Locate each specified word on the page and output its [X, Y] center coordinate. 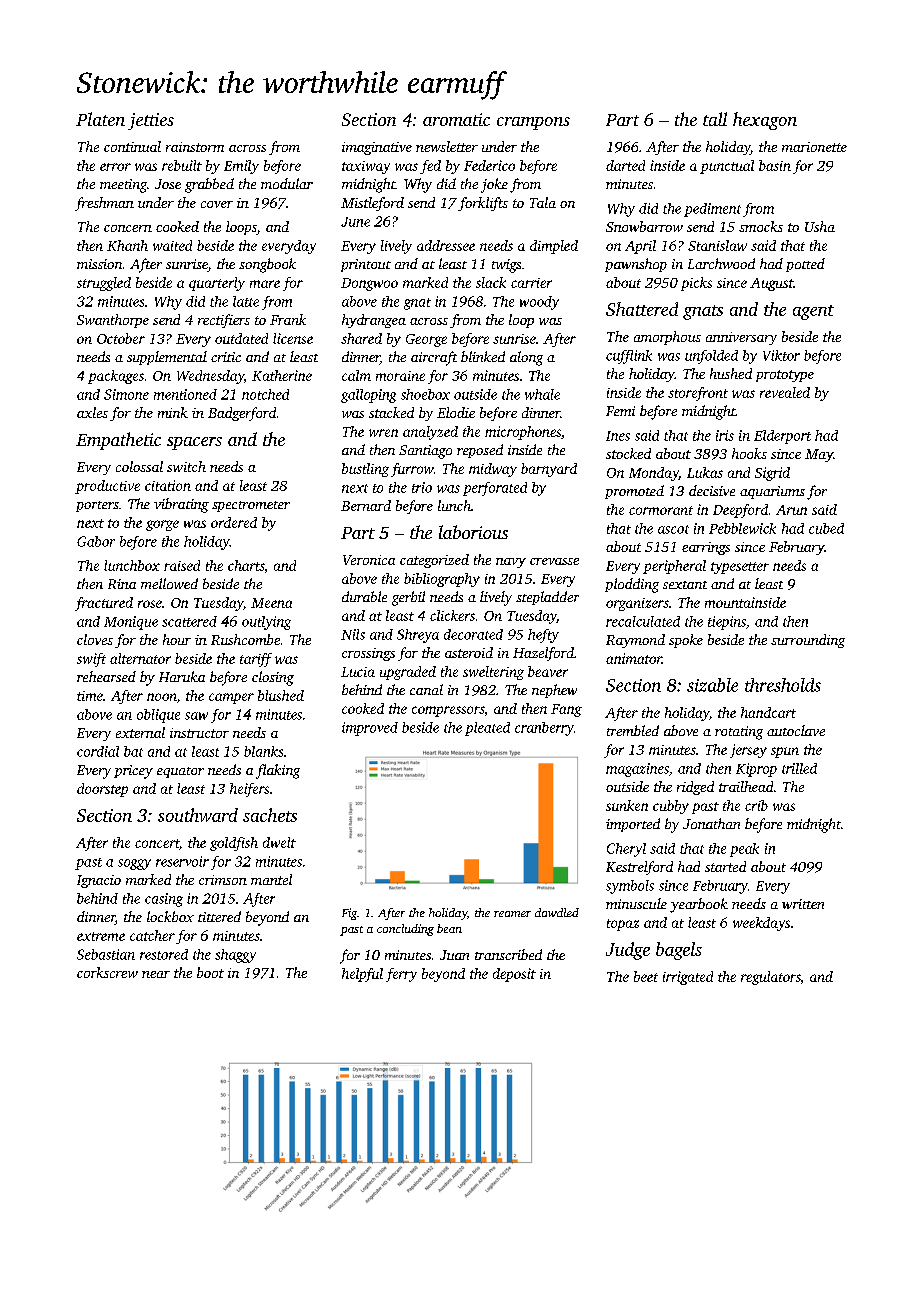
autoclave [796, 730]
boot [210, 972]
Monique [131, 623]
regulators [771, 978]
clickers [452, 615]
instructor [199, 733]
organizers [637, 604]
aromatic [456, 119]
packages [116, 377]
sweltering [493, 673]
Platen [100, 119]
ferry [401, 975]
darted [625, 165]
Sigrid [772, 474]
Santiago [425, 452]
